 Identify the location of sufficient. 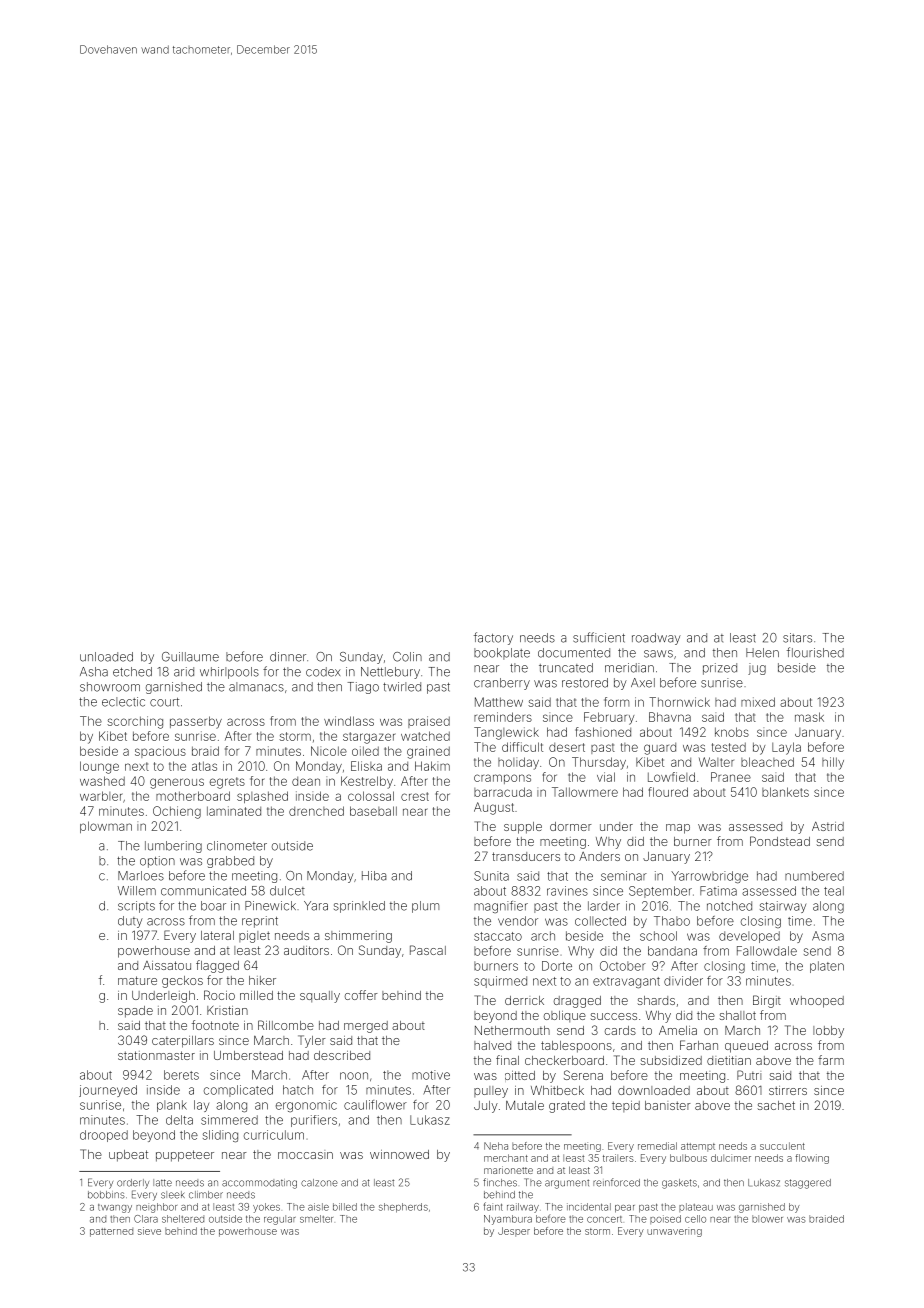
(599, 637).
